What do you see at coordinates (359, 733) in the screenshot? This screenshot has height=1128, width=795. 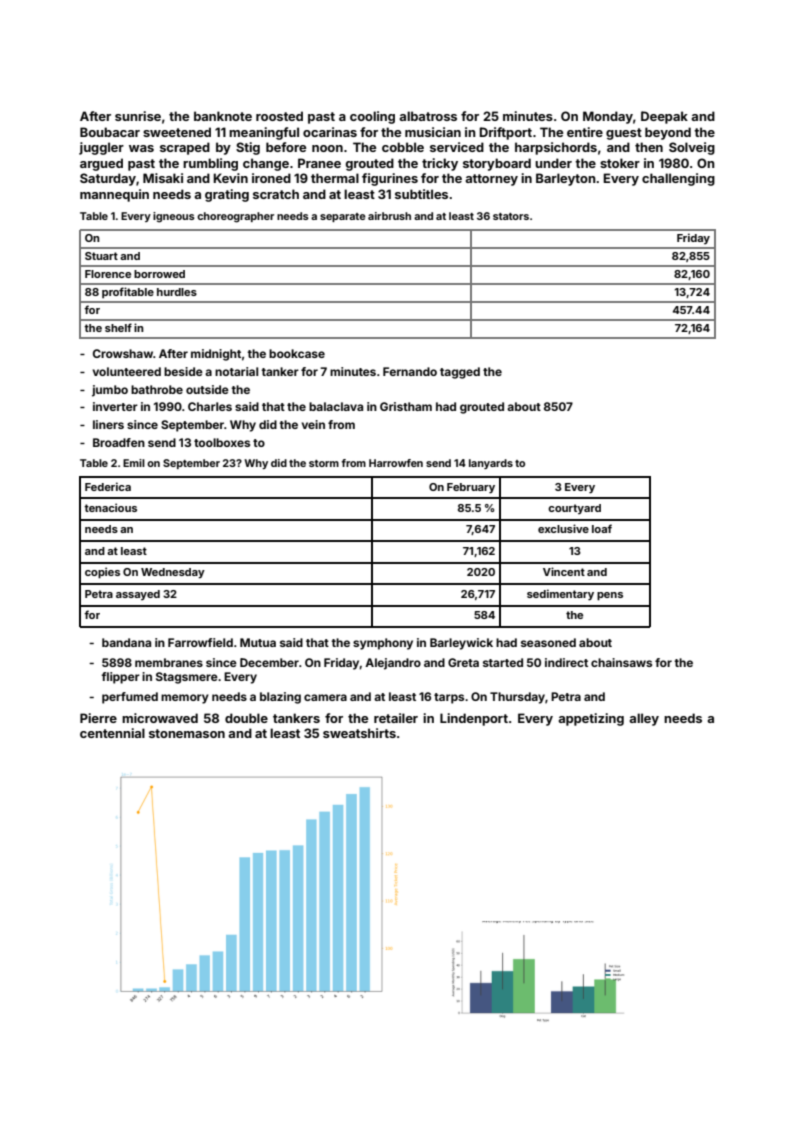 I see `sweatshirts` at bounding box center [359, 733].
